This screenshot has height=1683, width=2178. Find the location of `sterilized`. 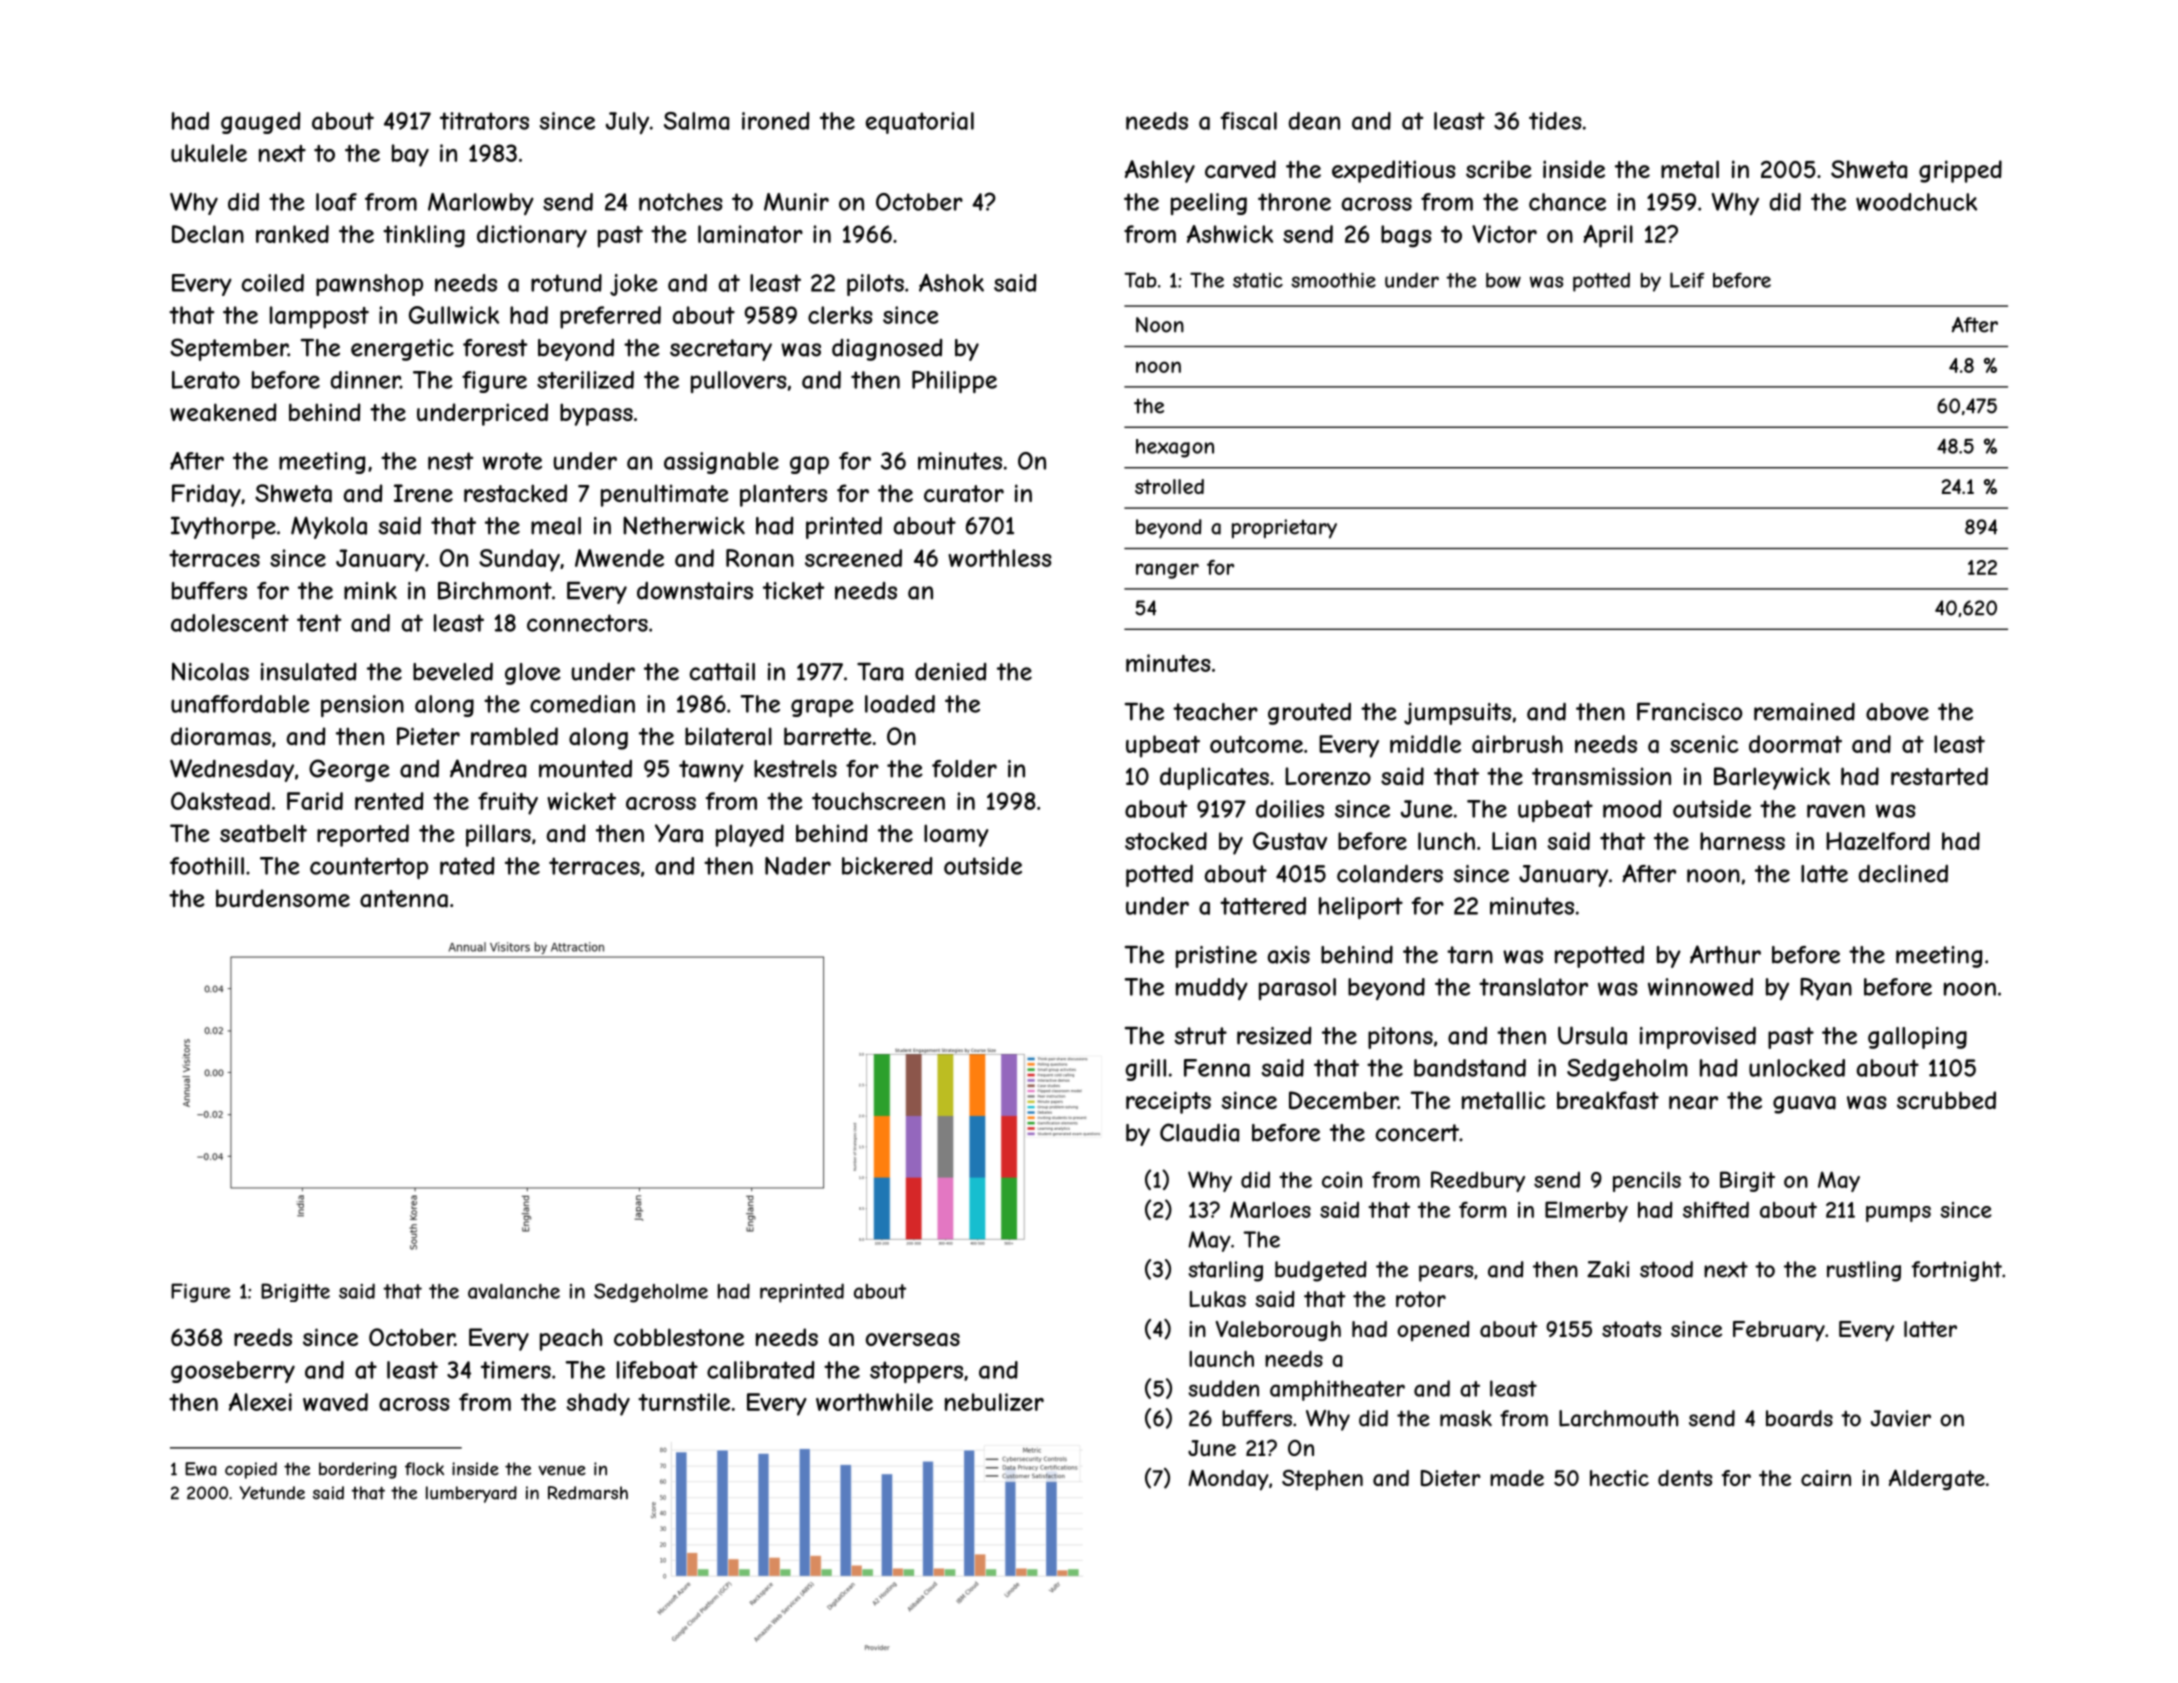

sterilized is located at coordinates (585, 380).
